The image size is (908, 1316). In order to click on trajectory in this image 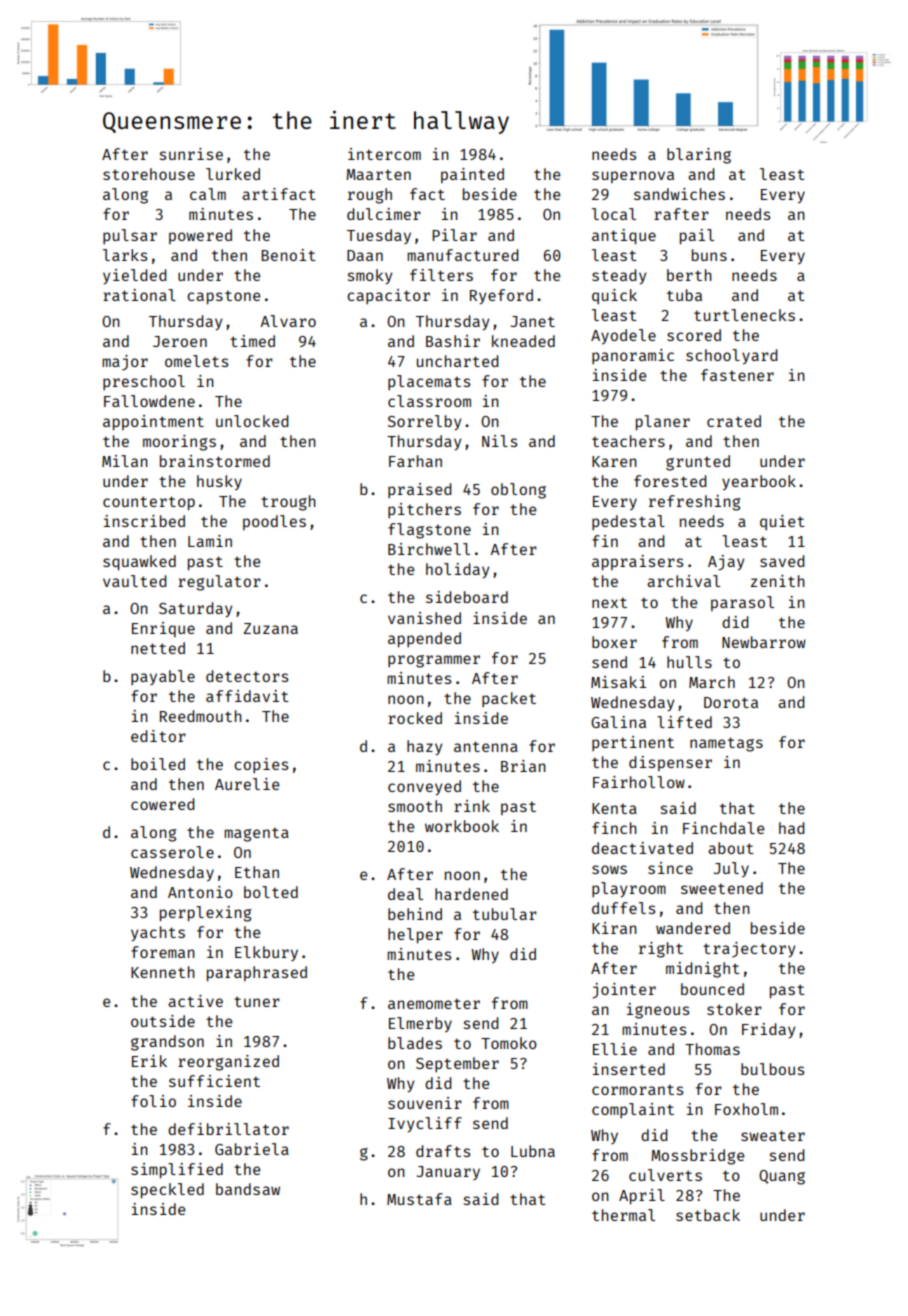, I will do `click(749, 950)`.
